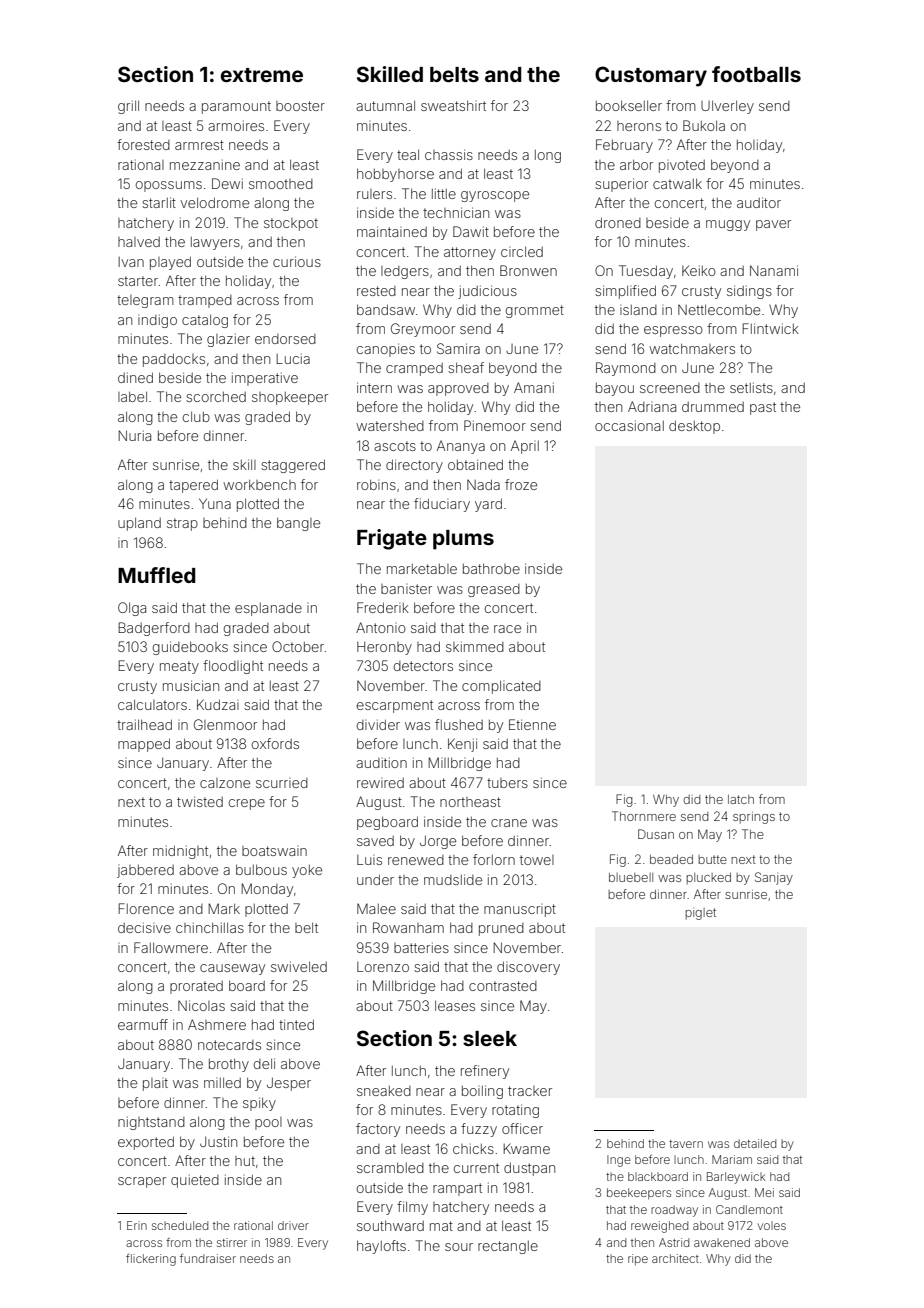 This screenshot has height=1308, width=924. What do you see at coordinates (529, 1169) in the screenshot?
I see `dustpan` at bounding box center [529, 1169].
